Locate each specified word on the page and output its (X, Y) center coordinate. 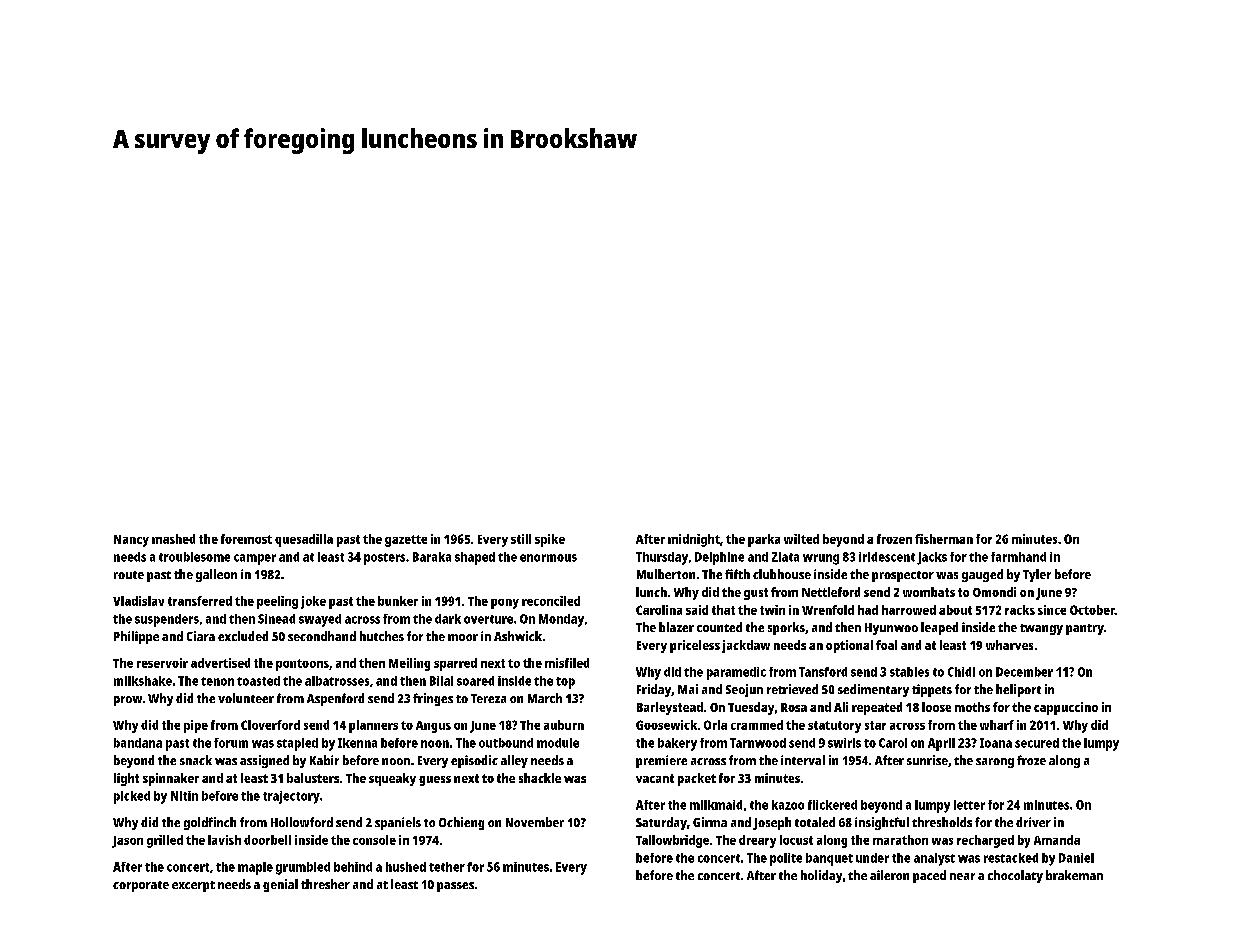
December (1024, 672)
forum (231, 743)
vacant (655, 778)
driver (1033, 822)
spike (550, 540)
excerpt (193, 886)
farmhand (1018, 557)
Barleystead (670, 708)
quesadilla (304, 540)
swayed (320, 620)
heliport (1018, 690)
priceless (695, 646)
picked (132, 797)
